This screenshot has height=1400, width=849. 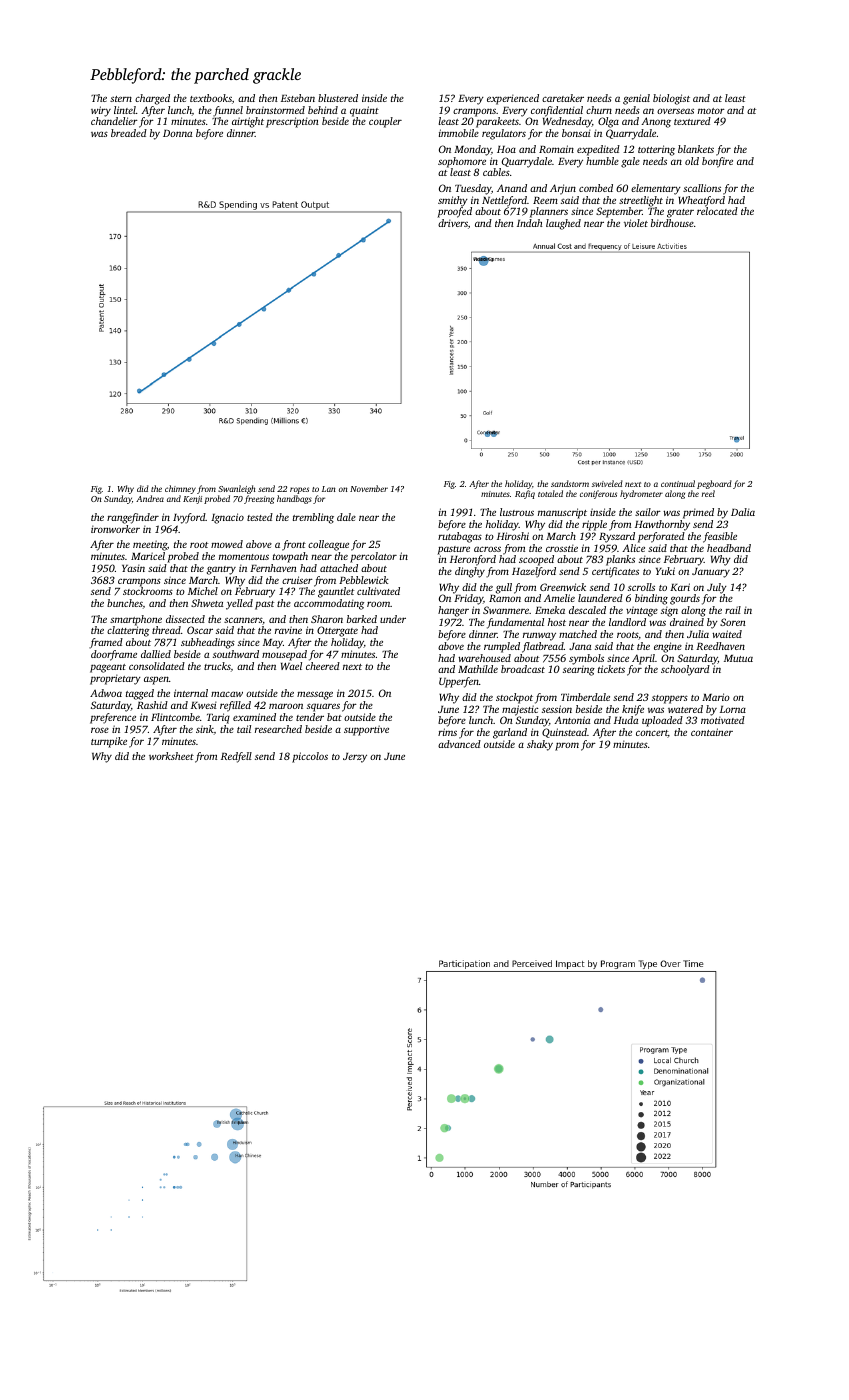 What do you see at coordinates (687, 622) in the screenshot?
I see `drained` at bounding box center [687, 622].
